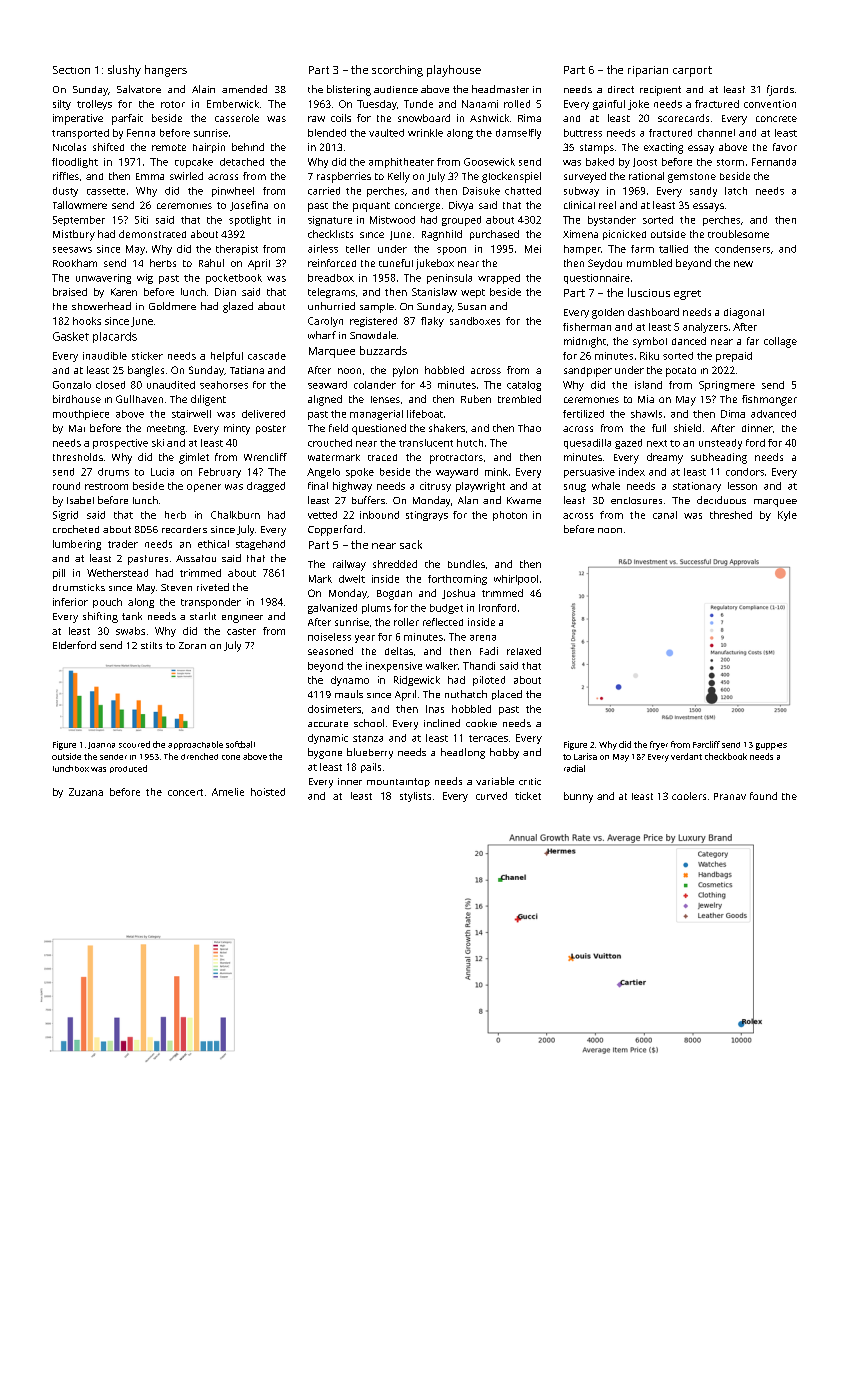 The height and width of the image is (1400, 849). I want to click on therapist, so click(237, 250).
